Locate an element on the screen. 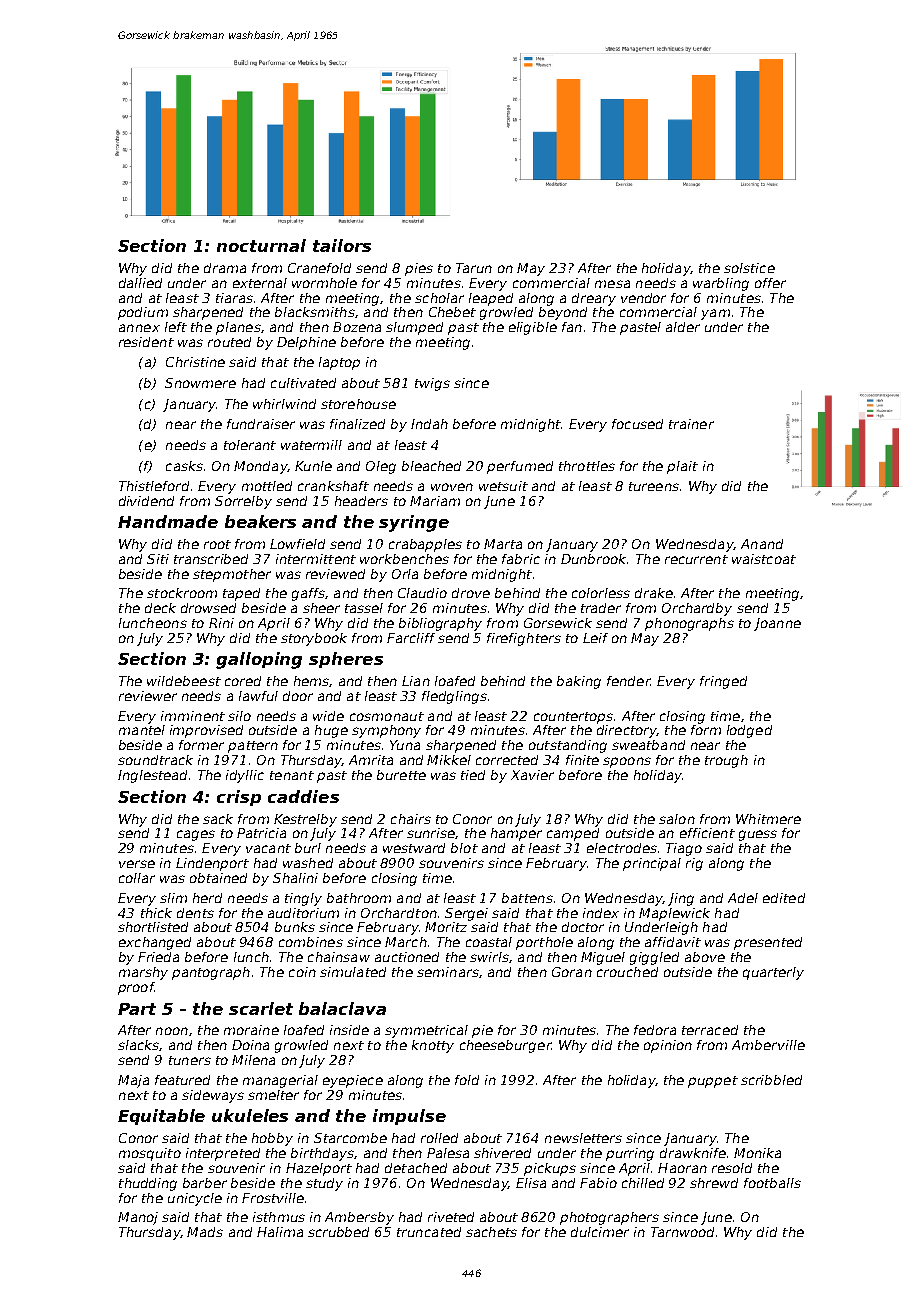  pantograph is located at coordinates (211, 973).
